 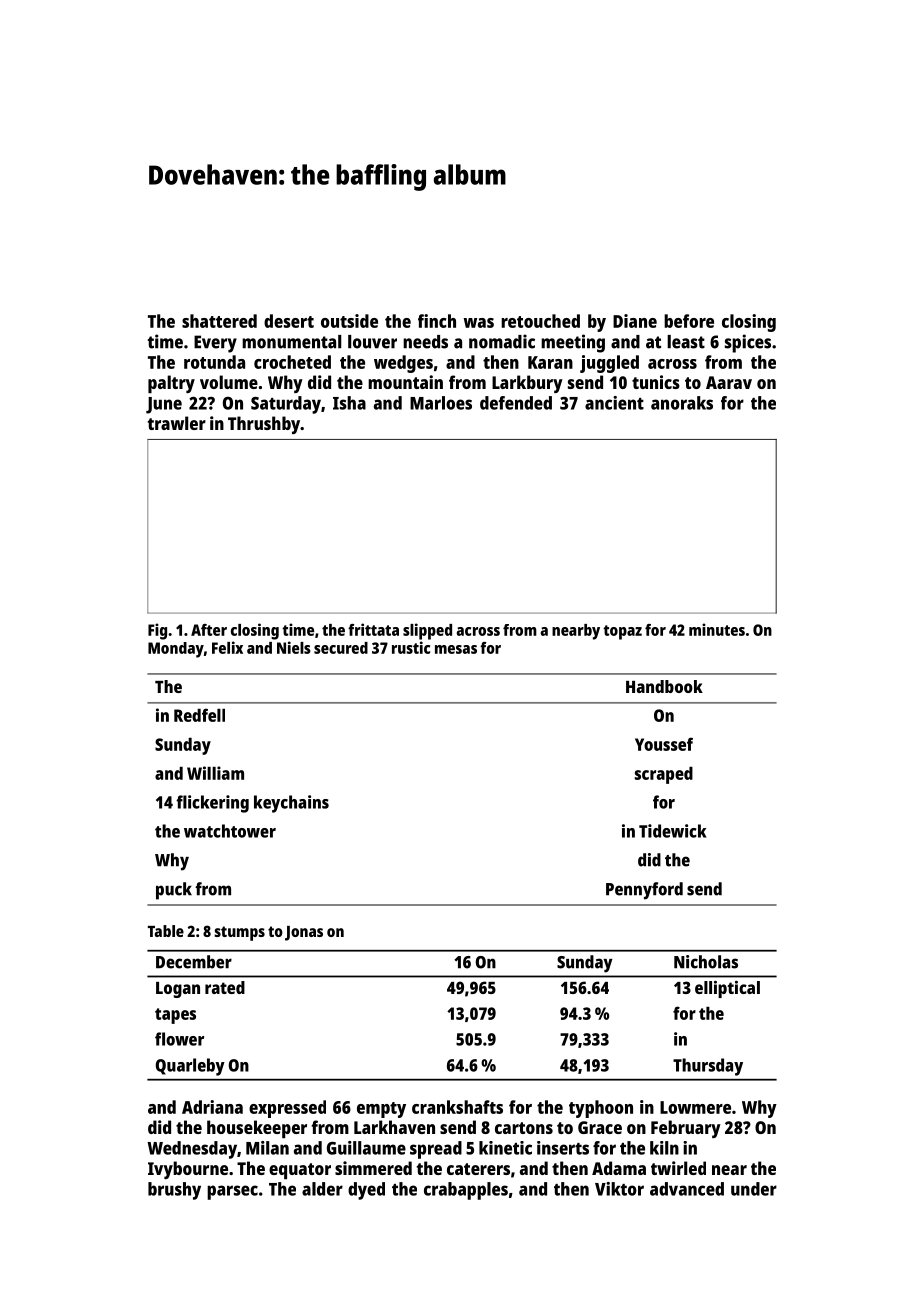 I want to click on Table, so click(x=166, y=931).
